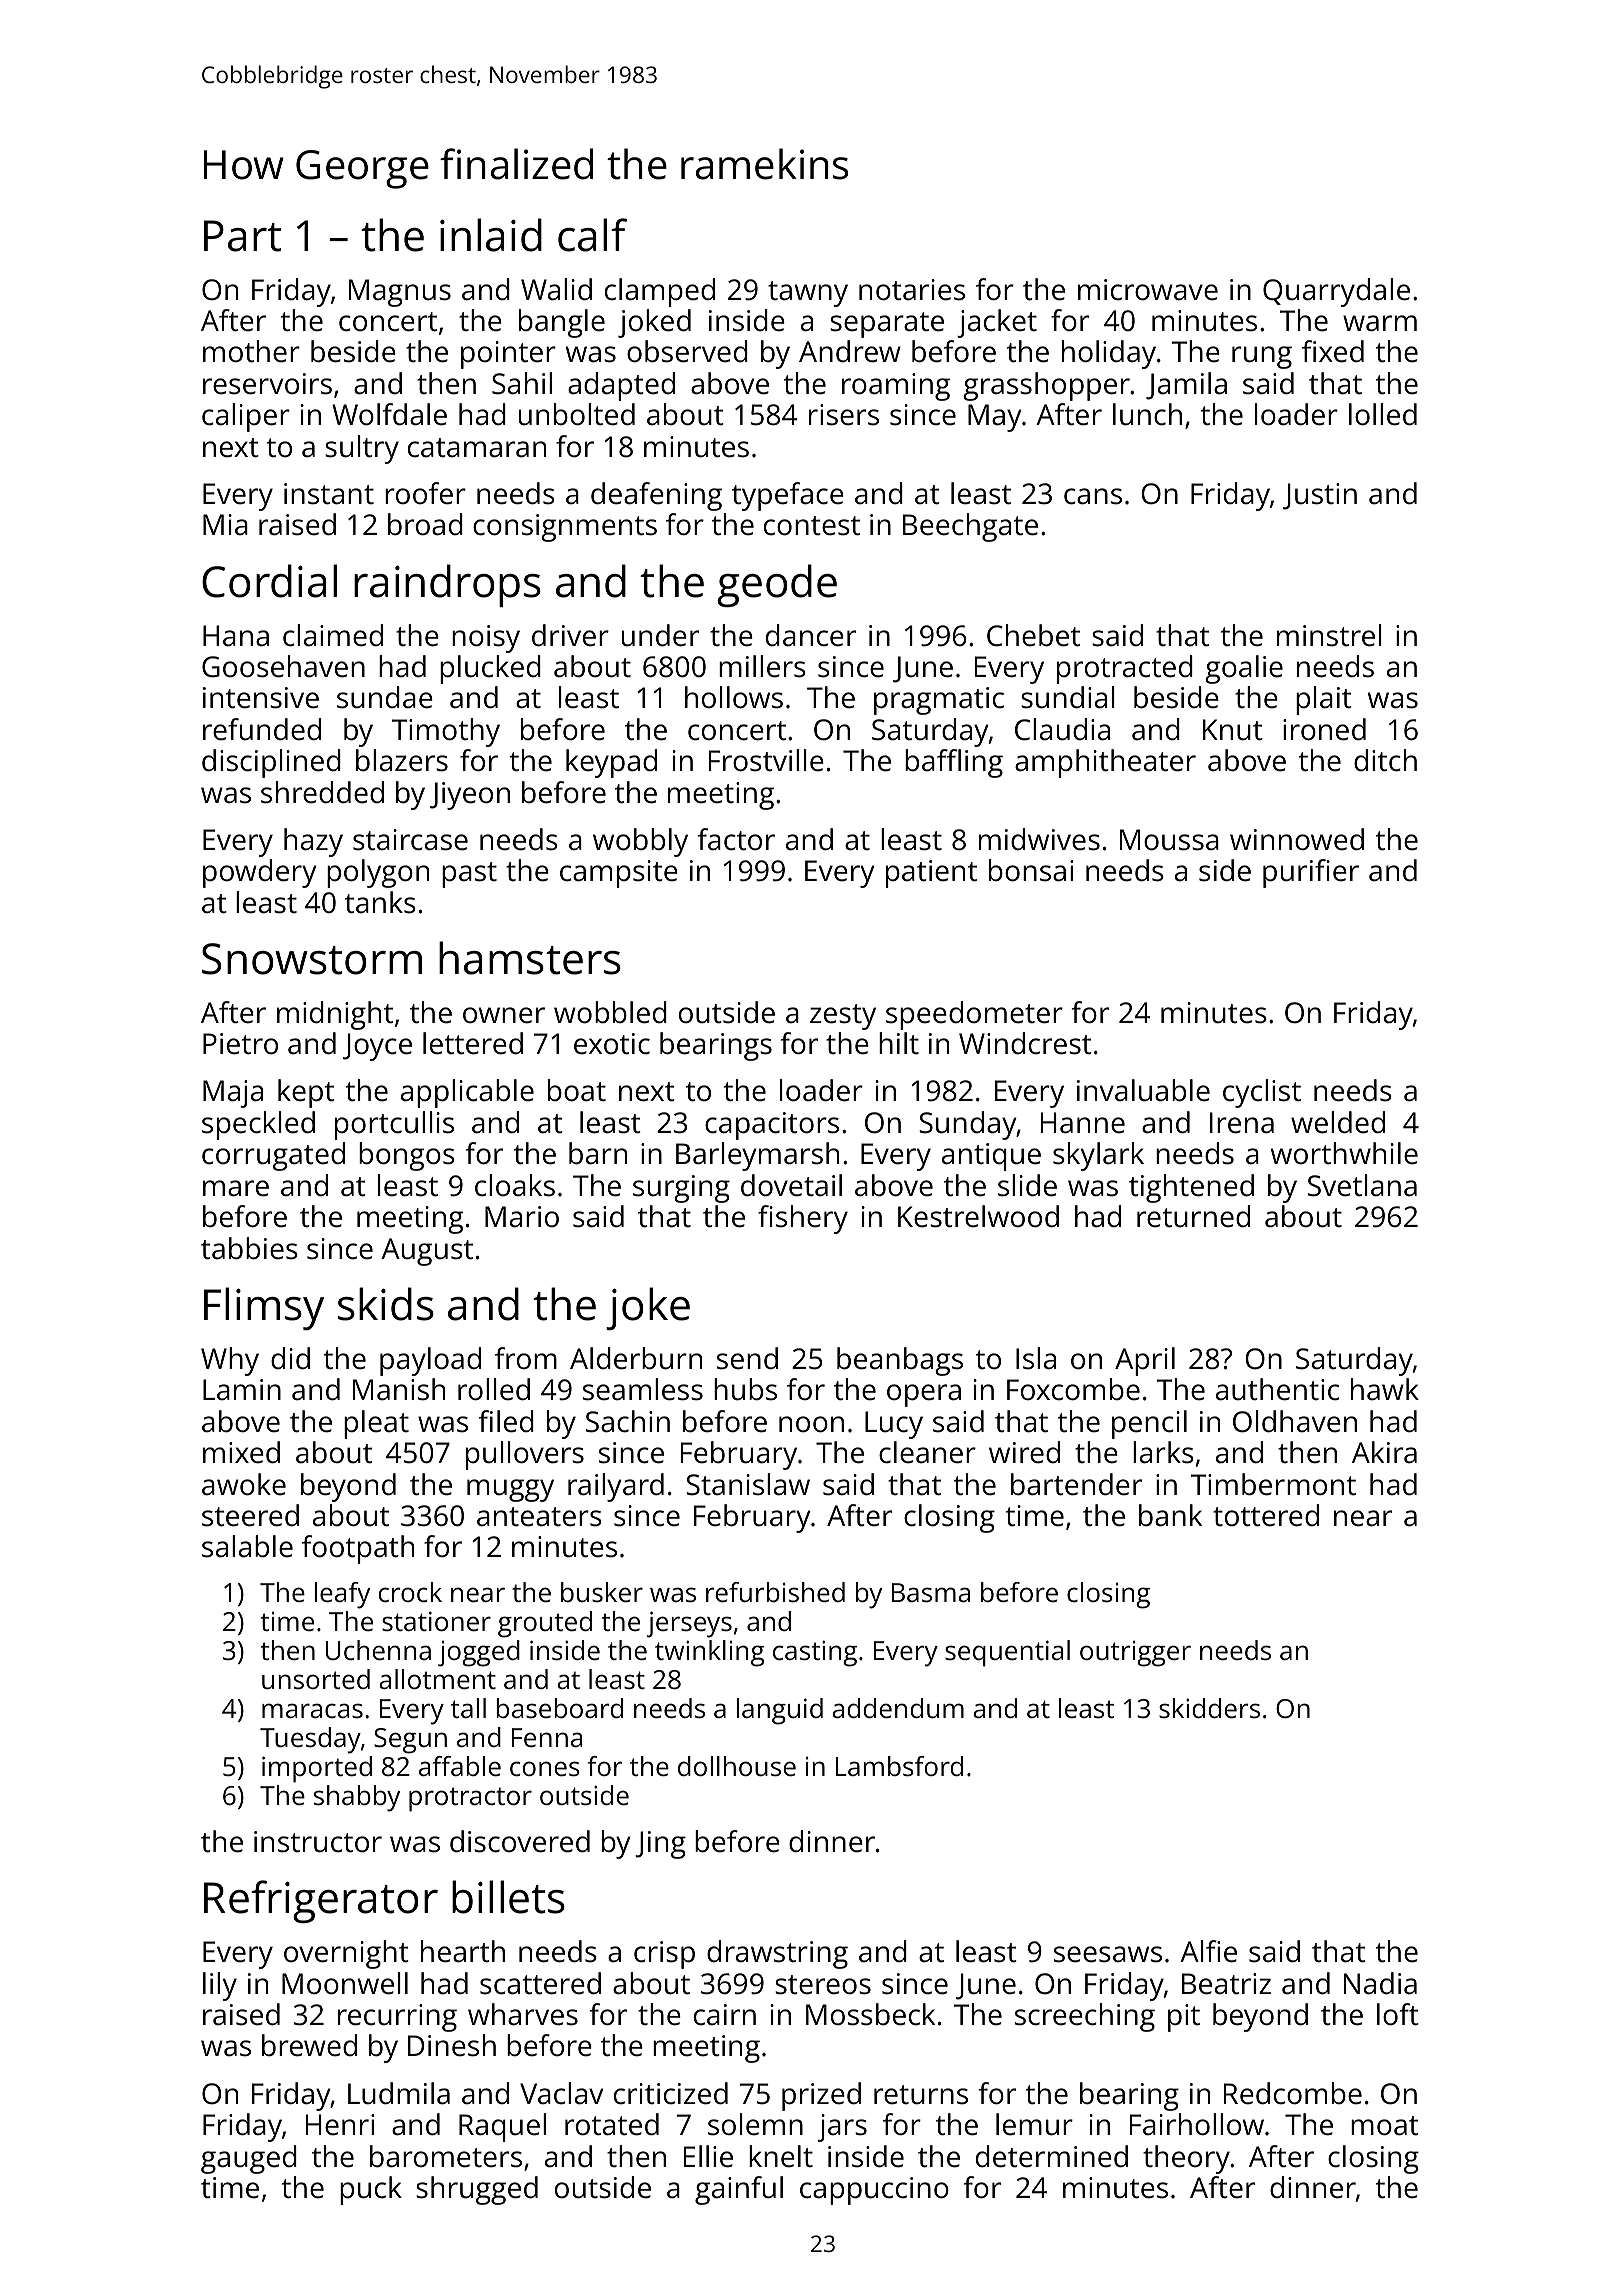 This screenshot has height=2292, width=1620. What do you see at coordinates (479, 1653) in the screenshot?
I see `jogged` at bounding box center [479, 1653].
